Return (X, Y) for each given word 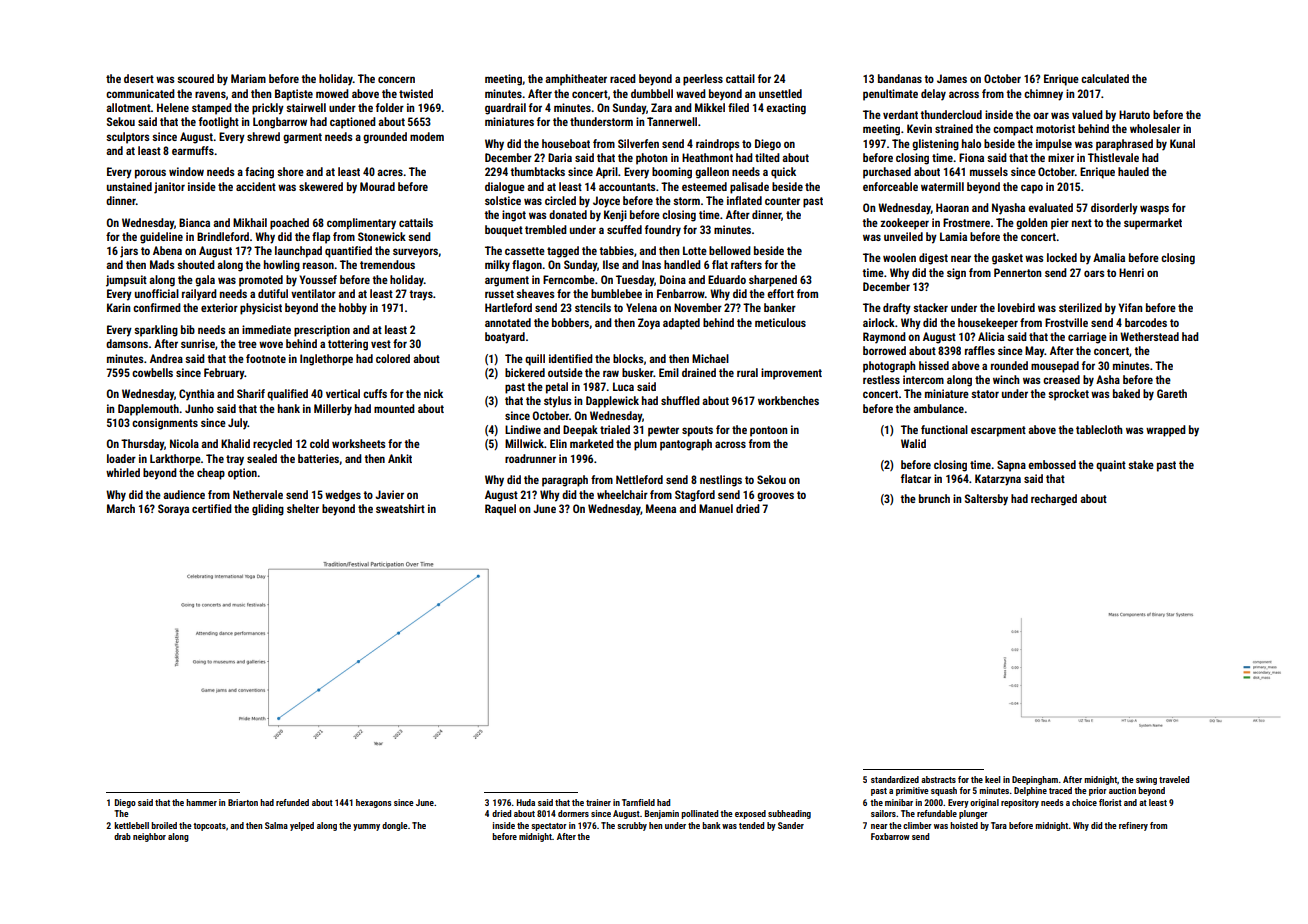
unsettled (780, 93)
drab (122, 836)
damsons (127, 343)
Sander (791, 825)
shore (290, 171)
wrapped (1166, 431)
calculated (1105, 78)
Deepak (580, 431)
